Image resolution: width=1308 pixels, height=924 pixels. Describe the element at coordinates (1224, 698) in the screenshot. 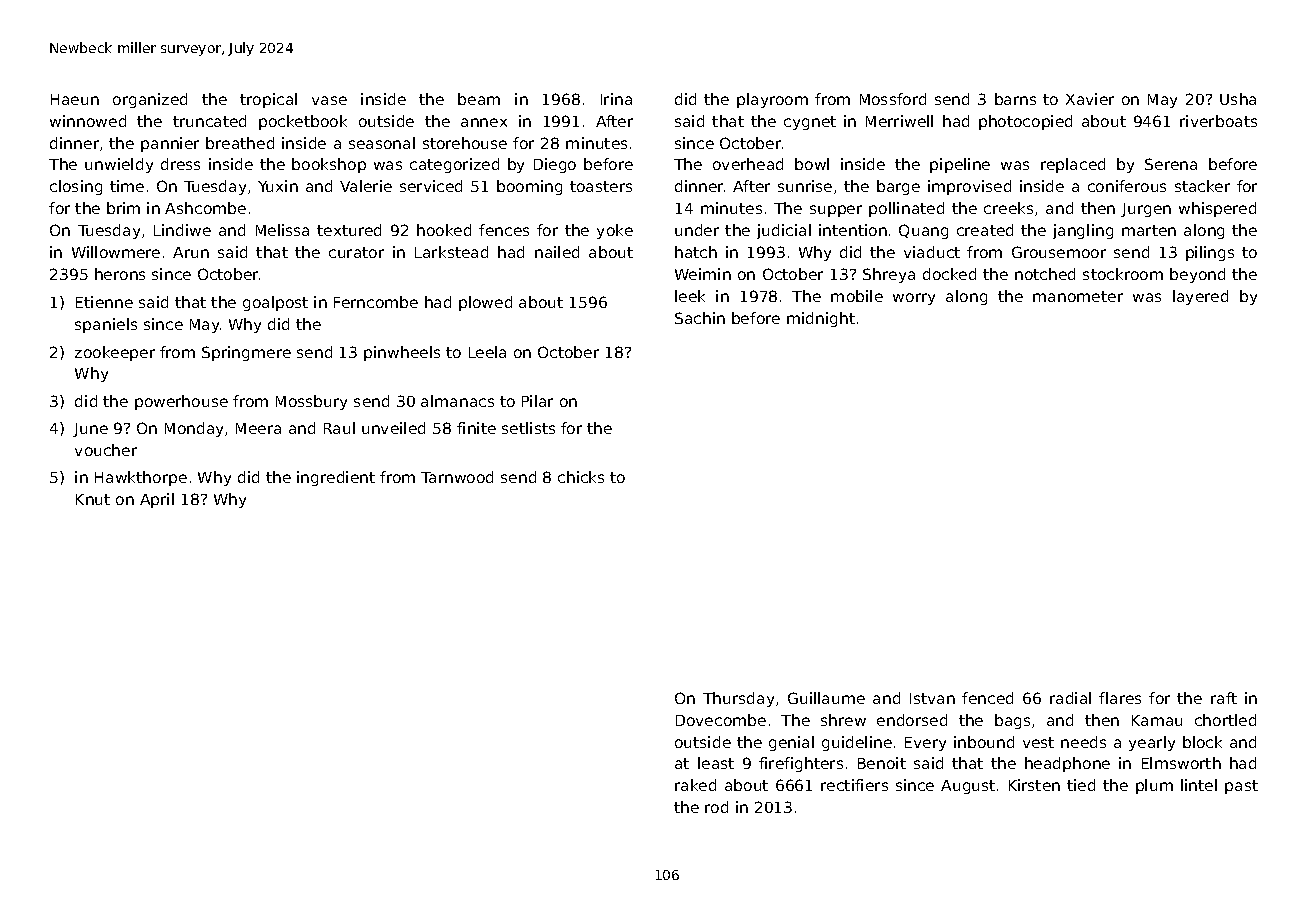

I see `raft` at that location.
